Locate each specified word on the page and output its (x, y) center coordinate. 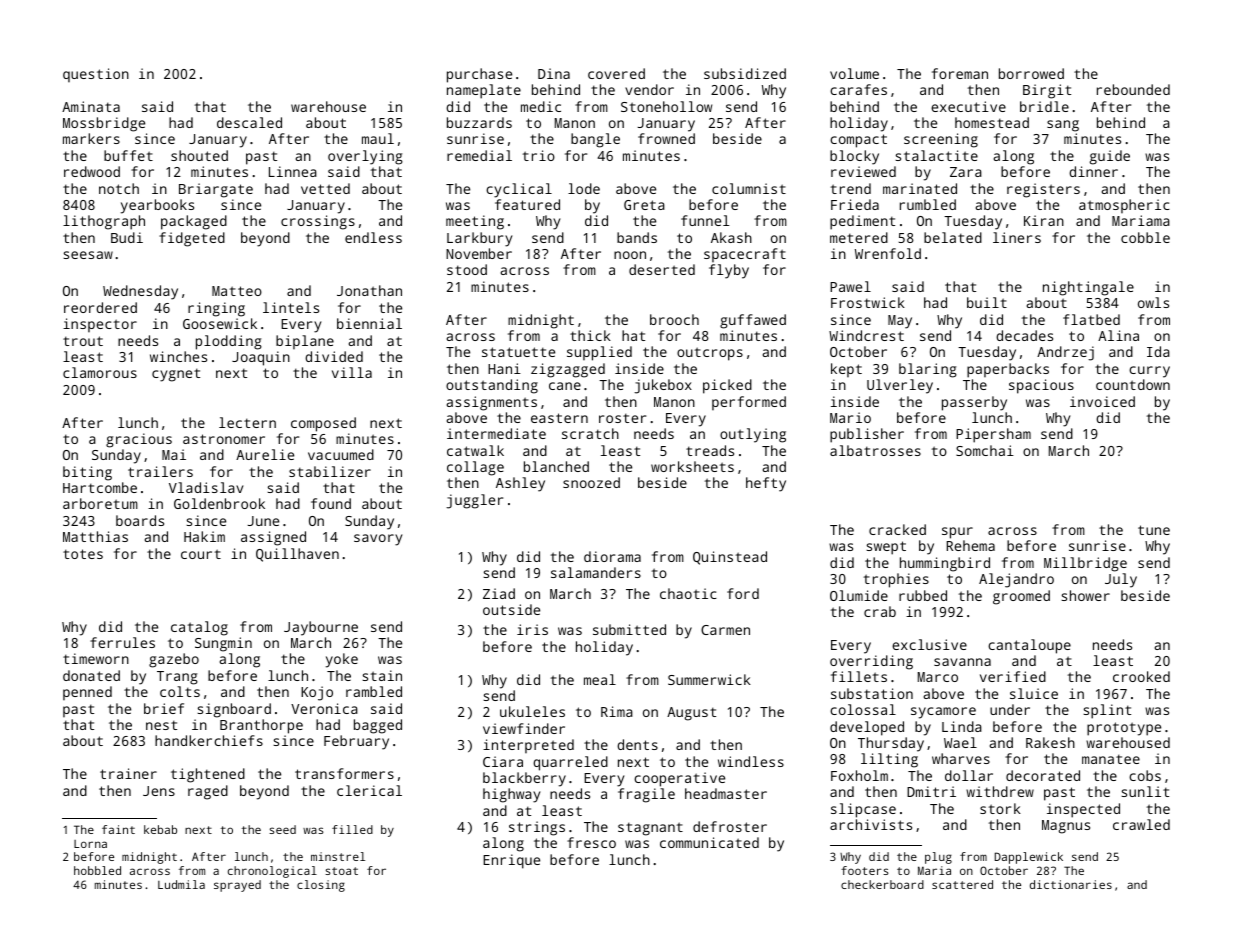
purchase (479, 75)
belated (953, 237)
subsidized (745, 73)
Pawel (850, 286)
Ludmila (181, 884)
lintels (291, 307)
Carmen (725, 630)
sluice (1034, 693)
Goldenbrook (219, 503)
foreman (960, 73)
